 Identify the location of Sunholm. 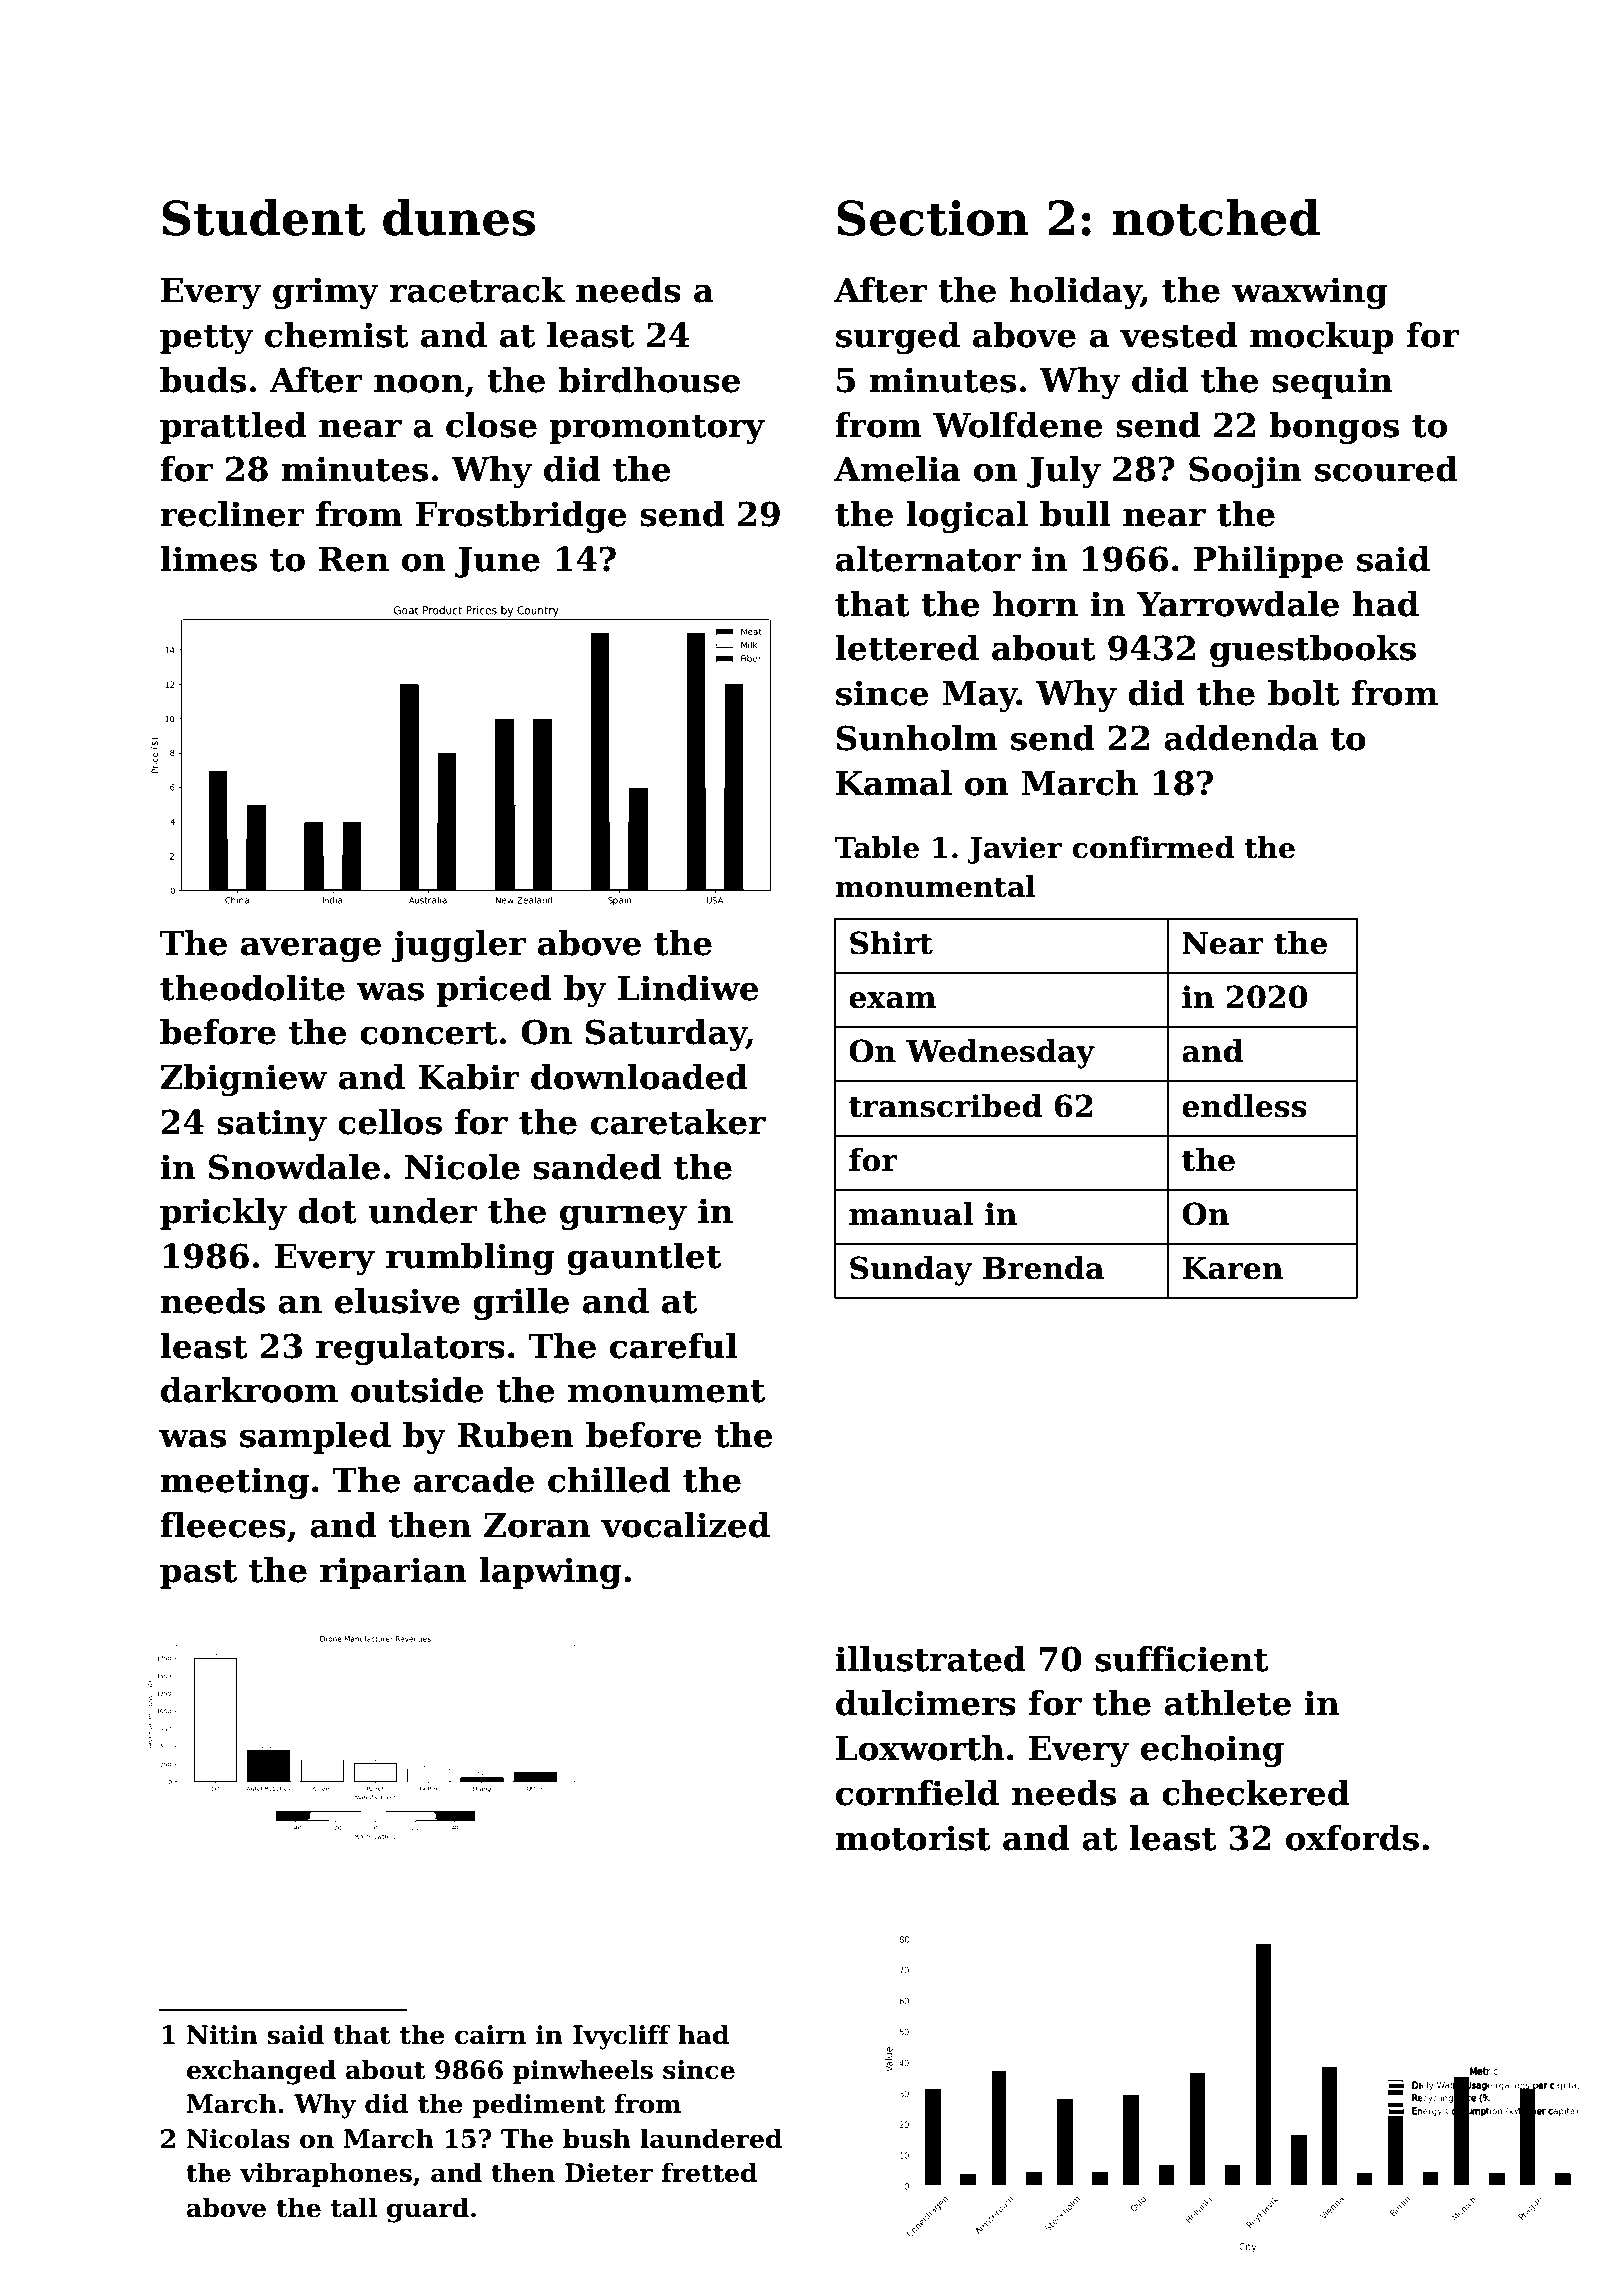
(917, 738).
